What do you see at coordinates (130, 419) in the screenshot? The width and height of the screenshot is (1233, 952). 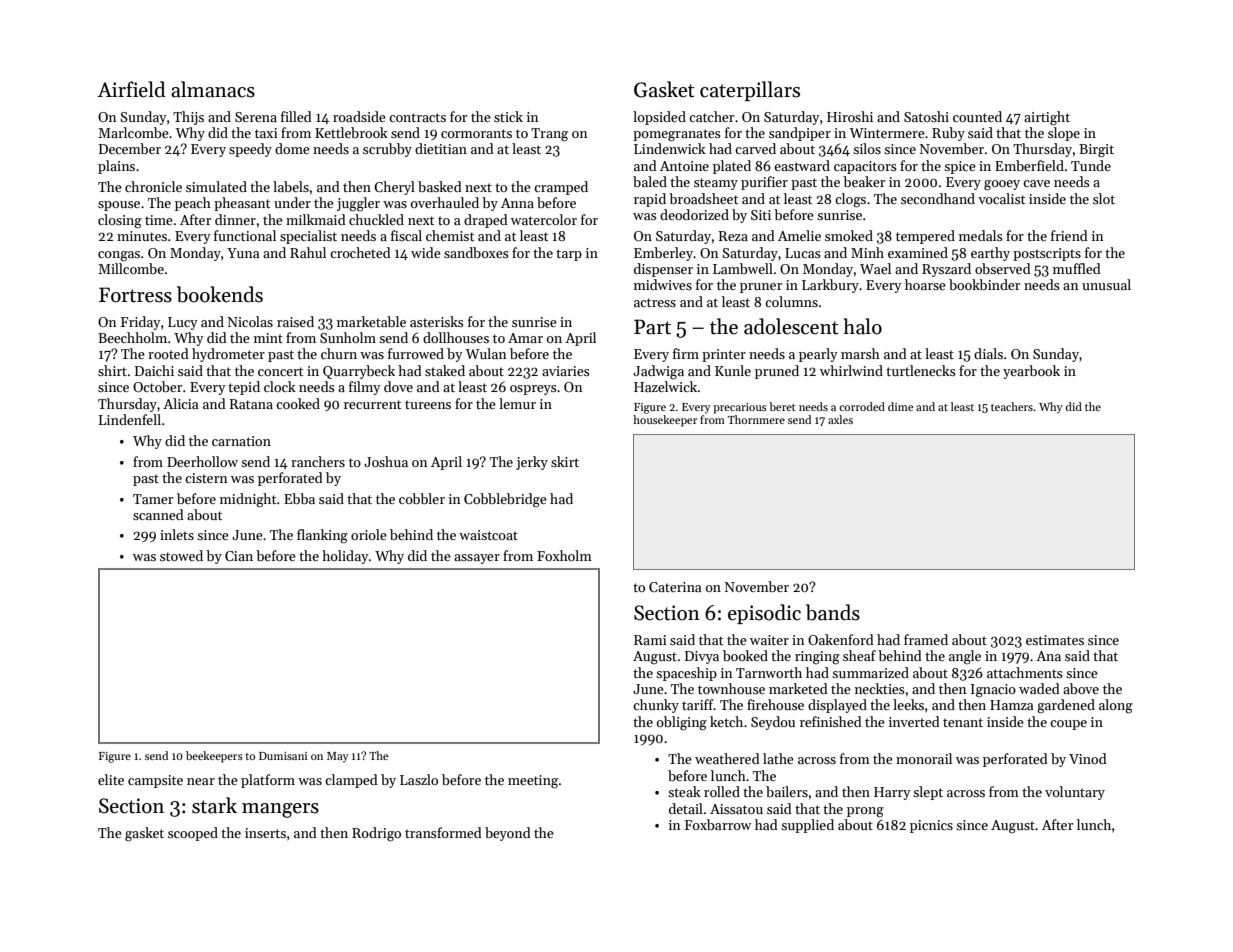 I see `Lindenfell` at bounding box center [130, 419].
